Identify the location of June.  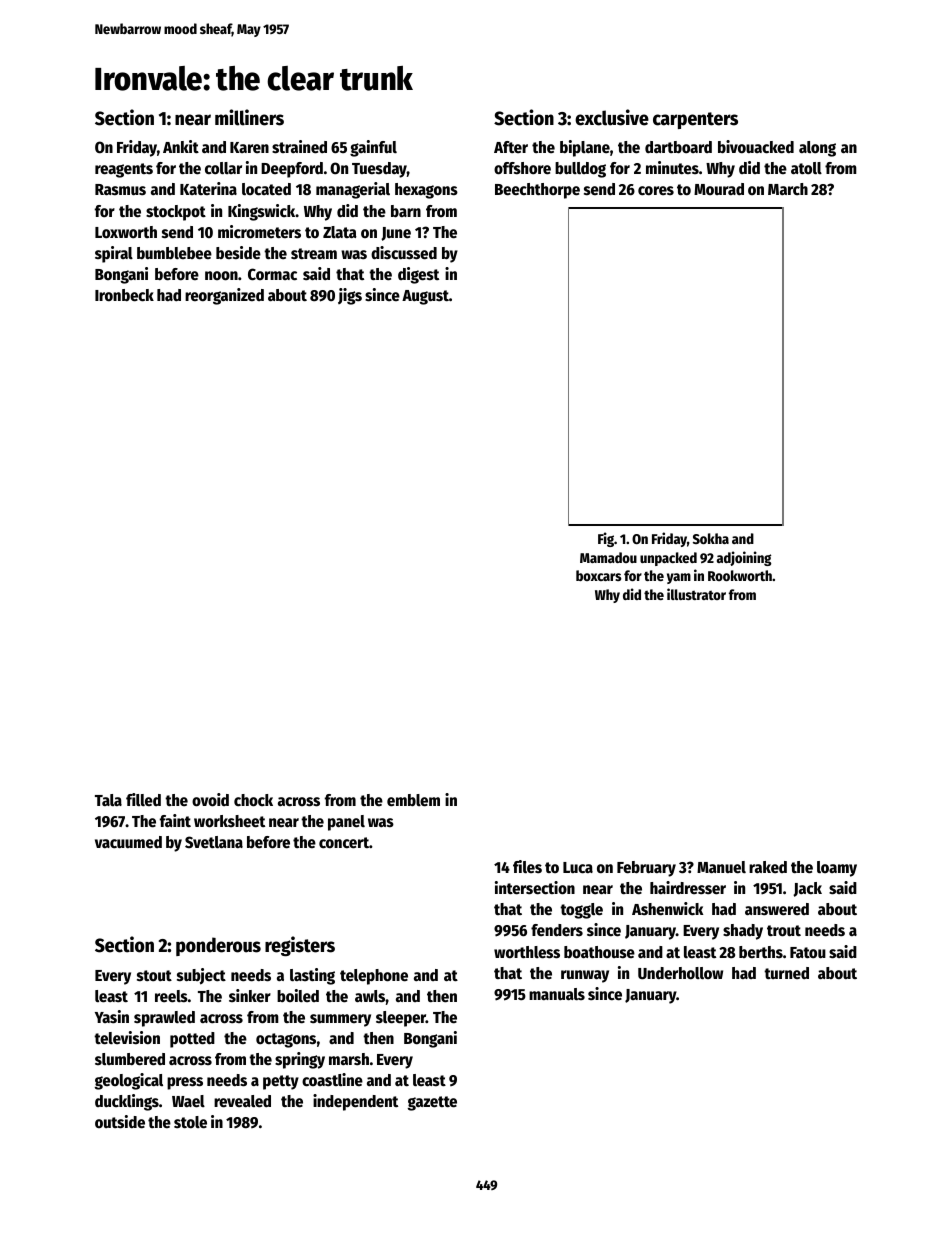
(396, 234).
